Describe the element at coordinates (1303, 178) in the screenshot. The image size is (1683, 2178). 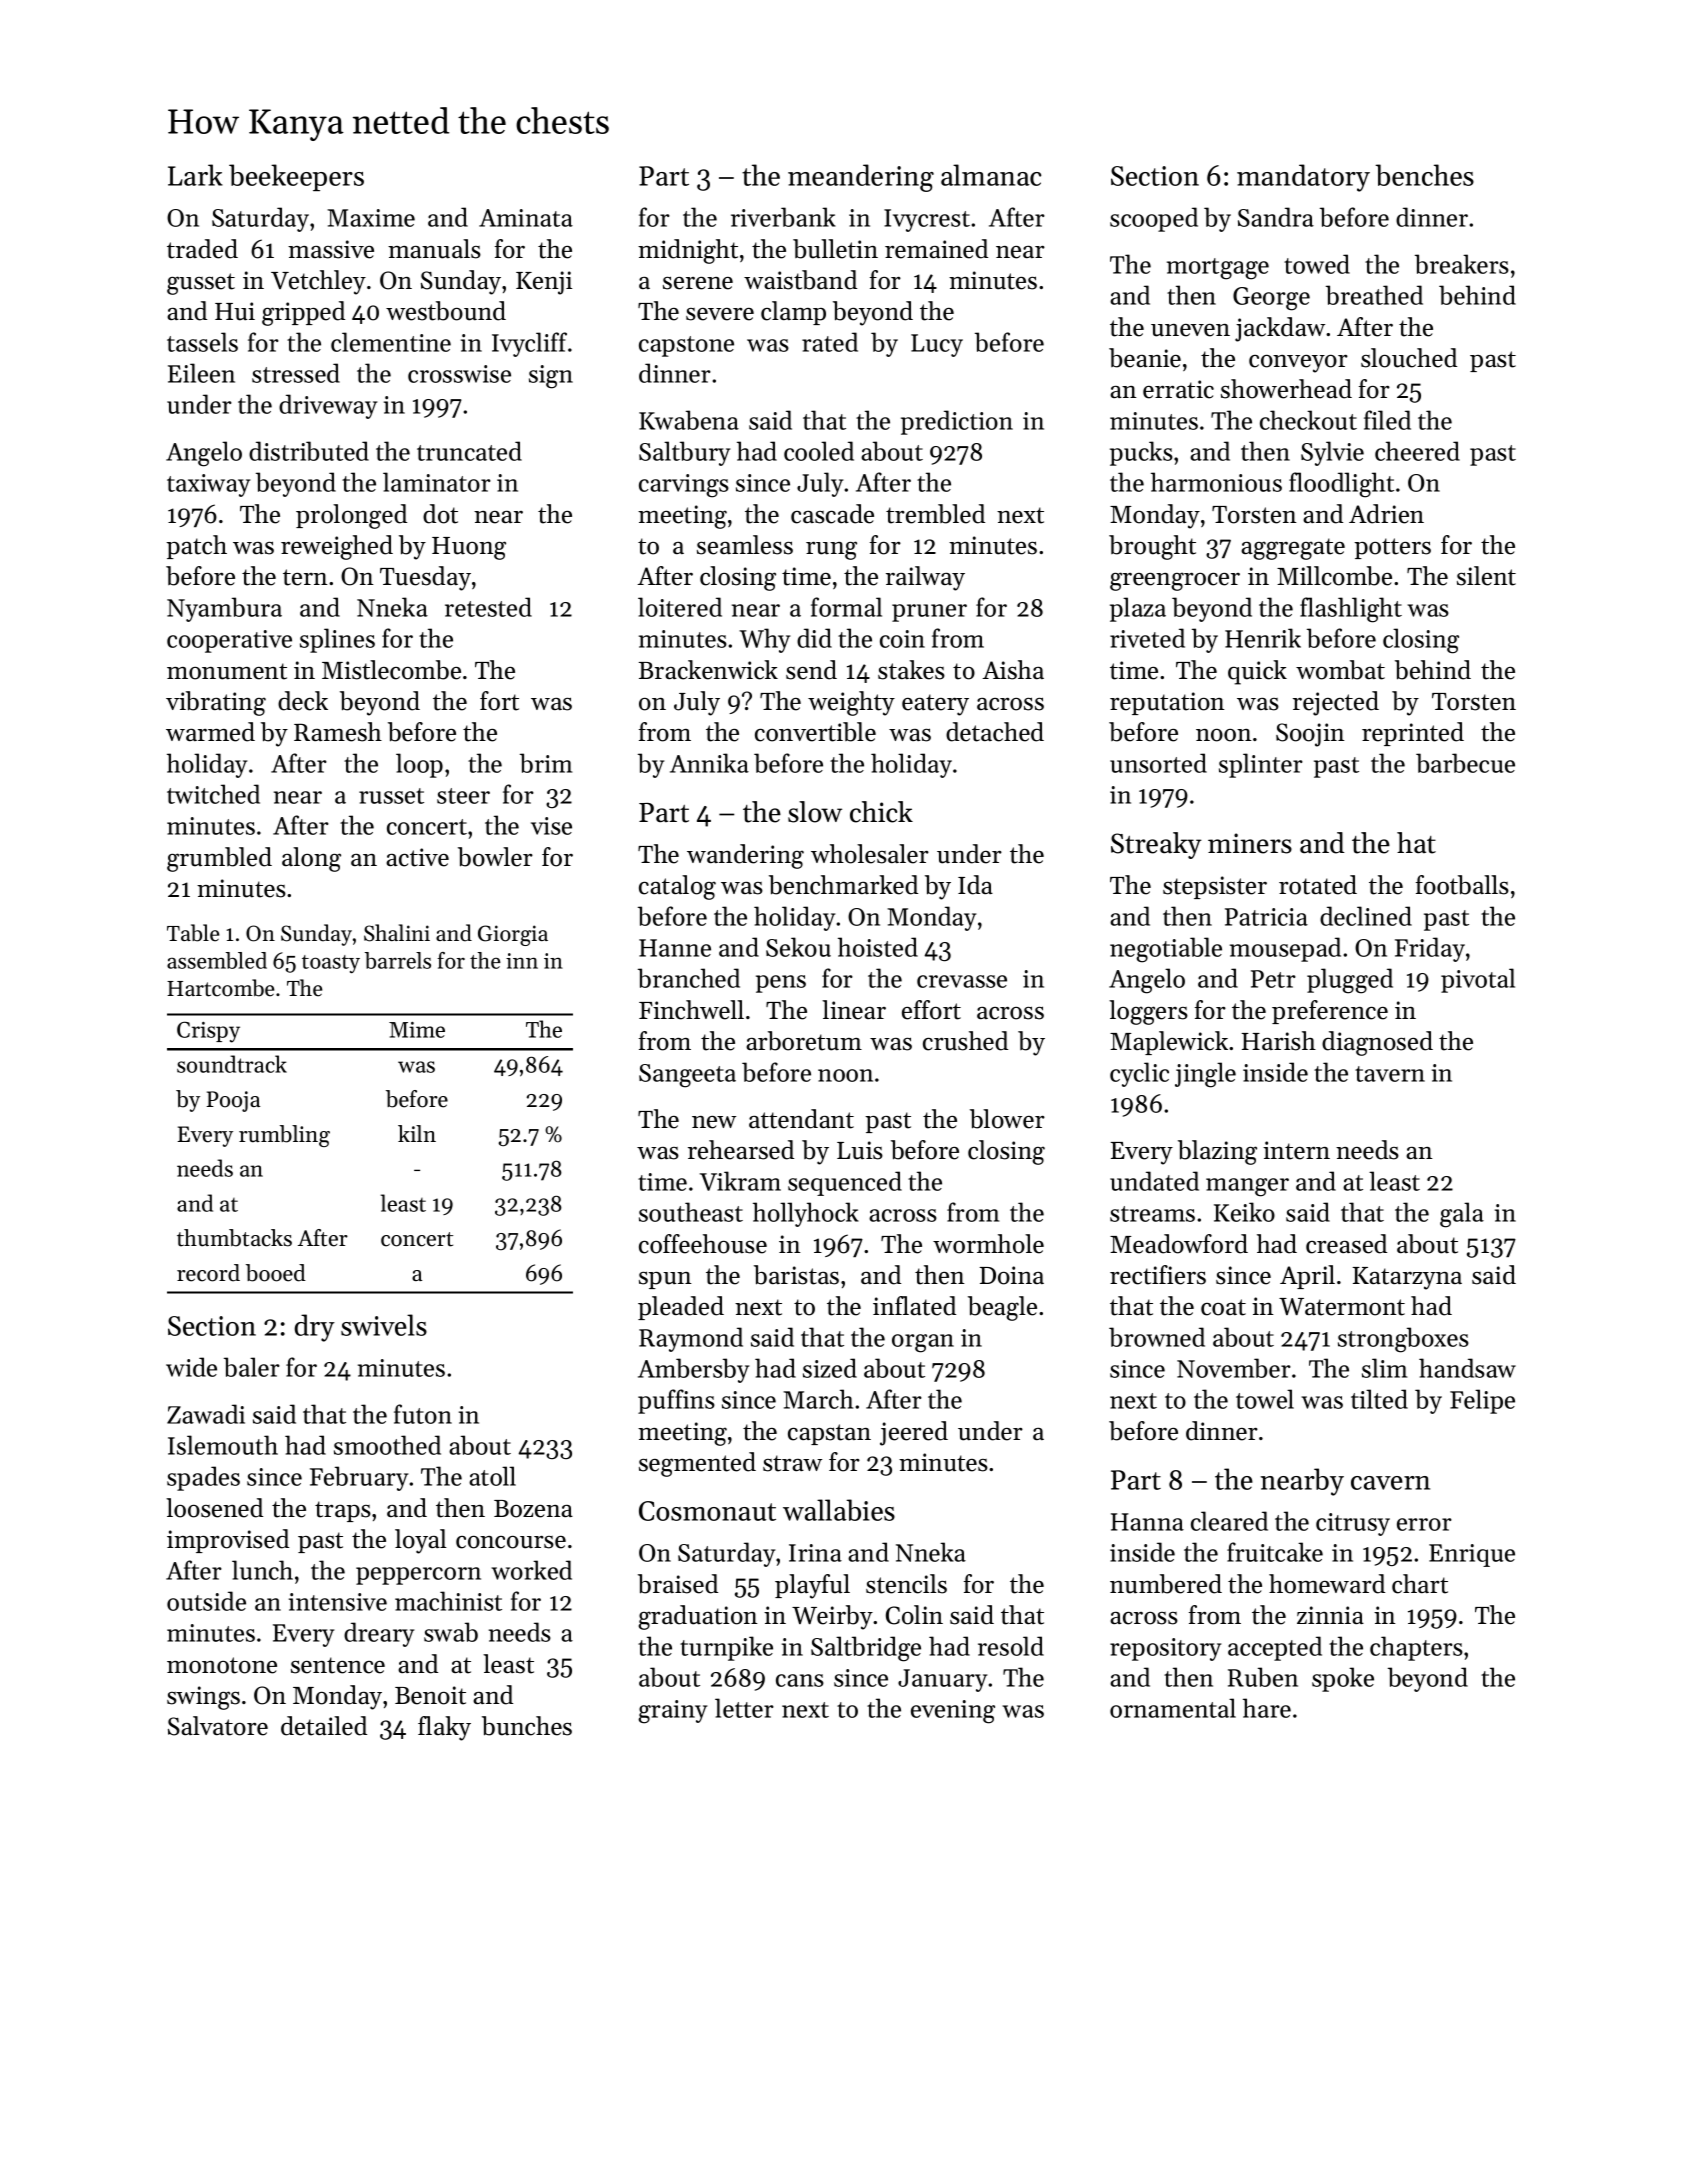
I see `mandatory` at that location.
